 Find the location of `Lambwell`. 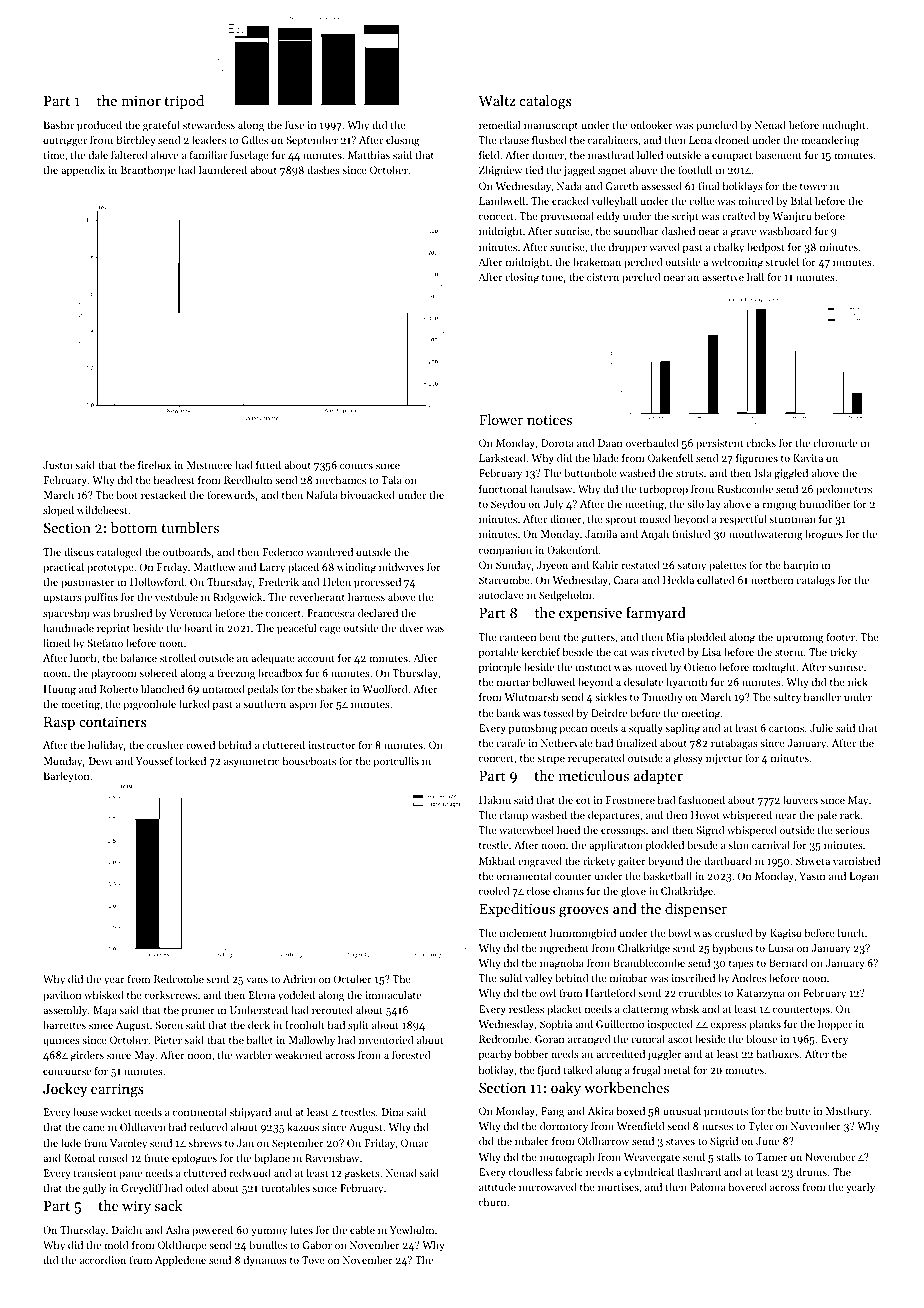

Lambwell is located at coordinates (502, 200).
